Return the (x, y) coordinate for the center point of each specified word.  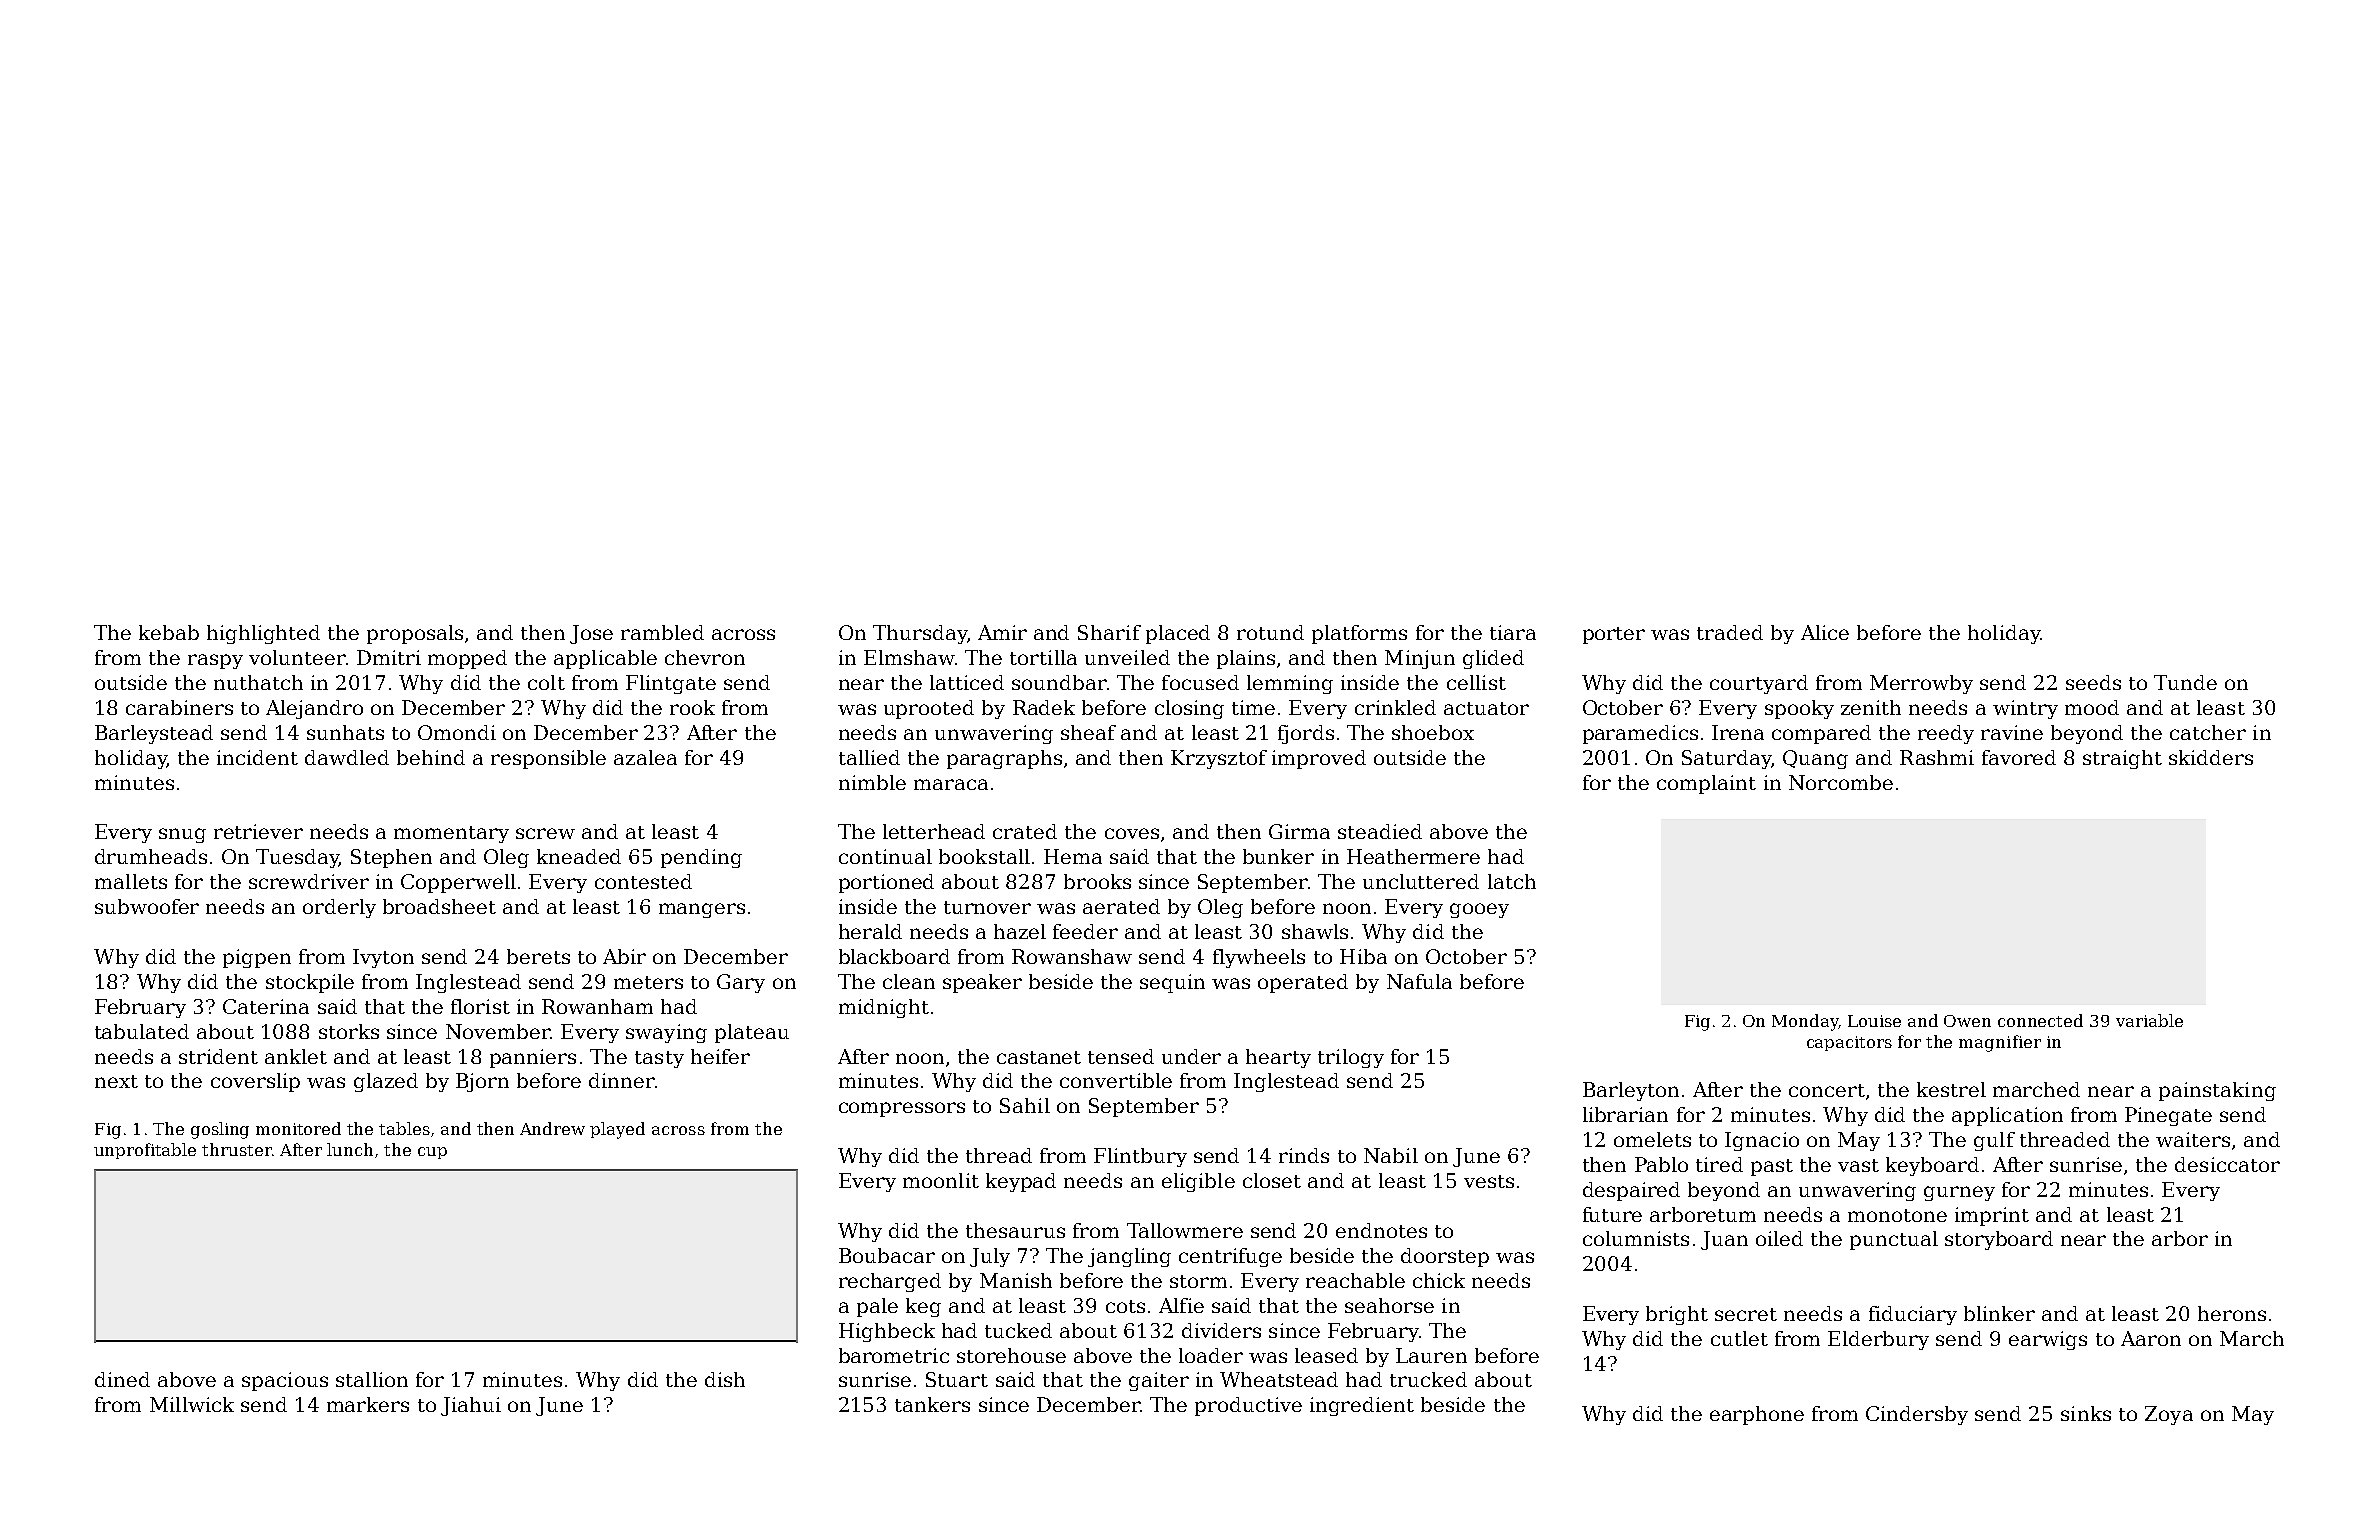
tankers (932, 1404)
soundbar (1059, 682)
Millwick (192, 1404)
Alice (1825, 632)
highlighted (263, 634)
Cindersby (1917, 1415)
